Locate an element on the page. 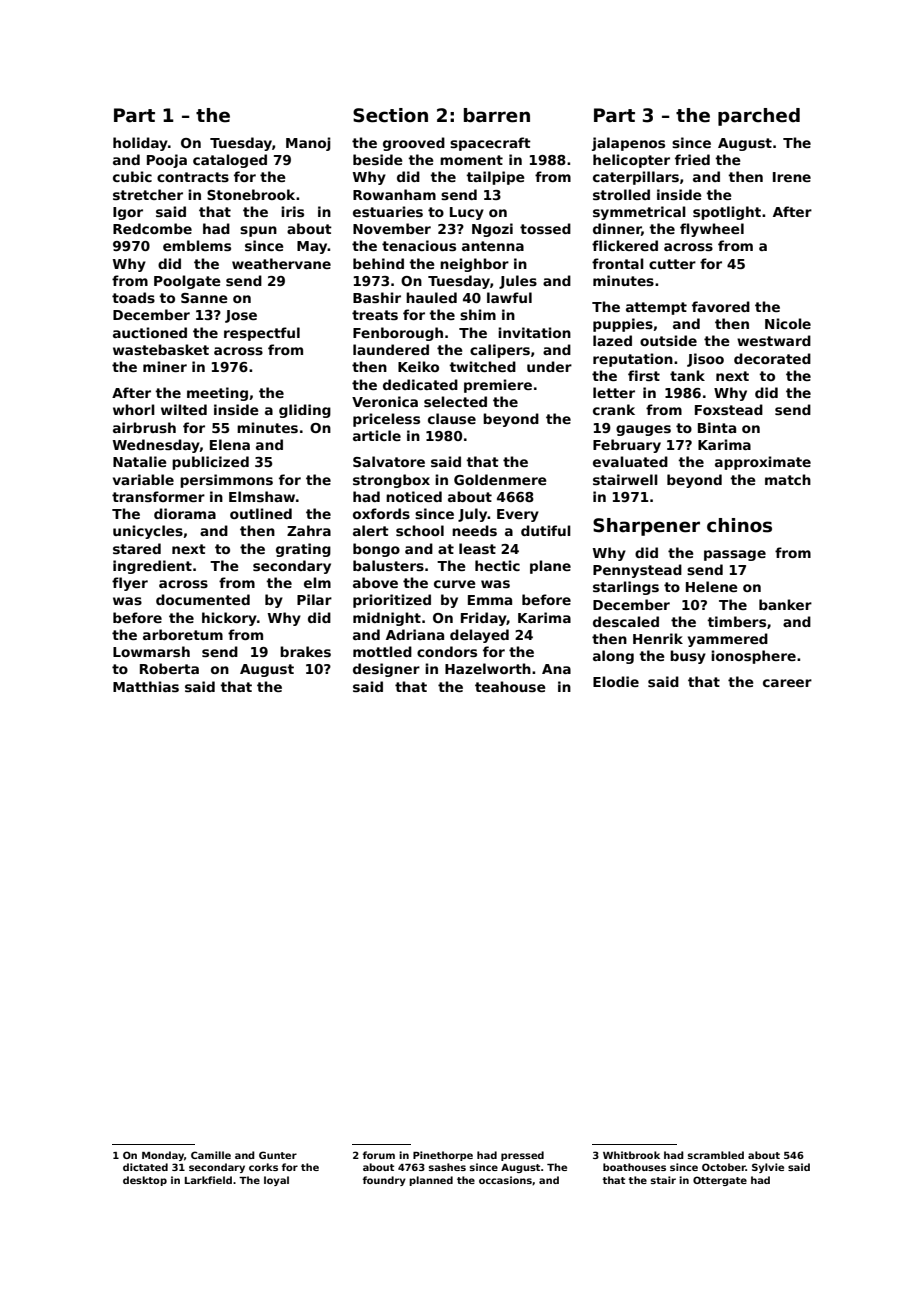  desktop is located at coordinates (145, 1181).
